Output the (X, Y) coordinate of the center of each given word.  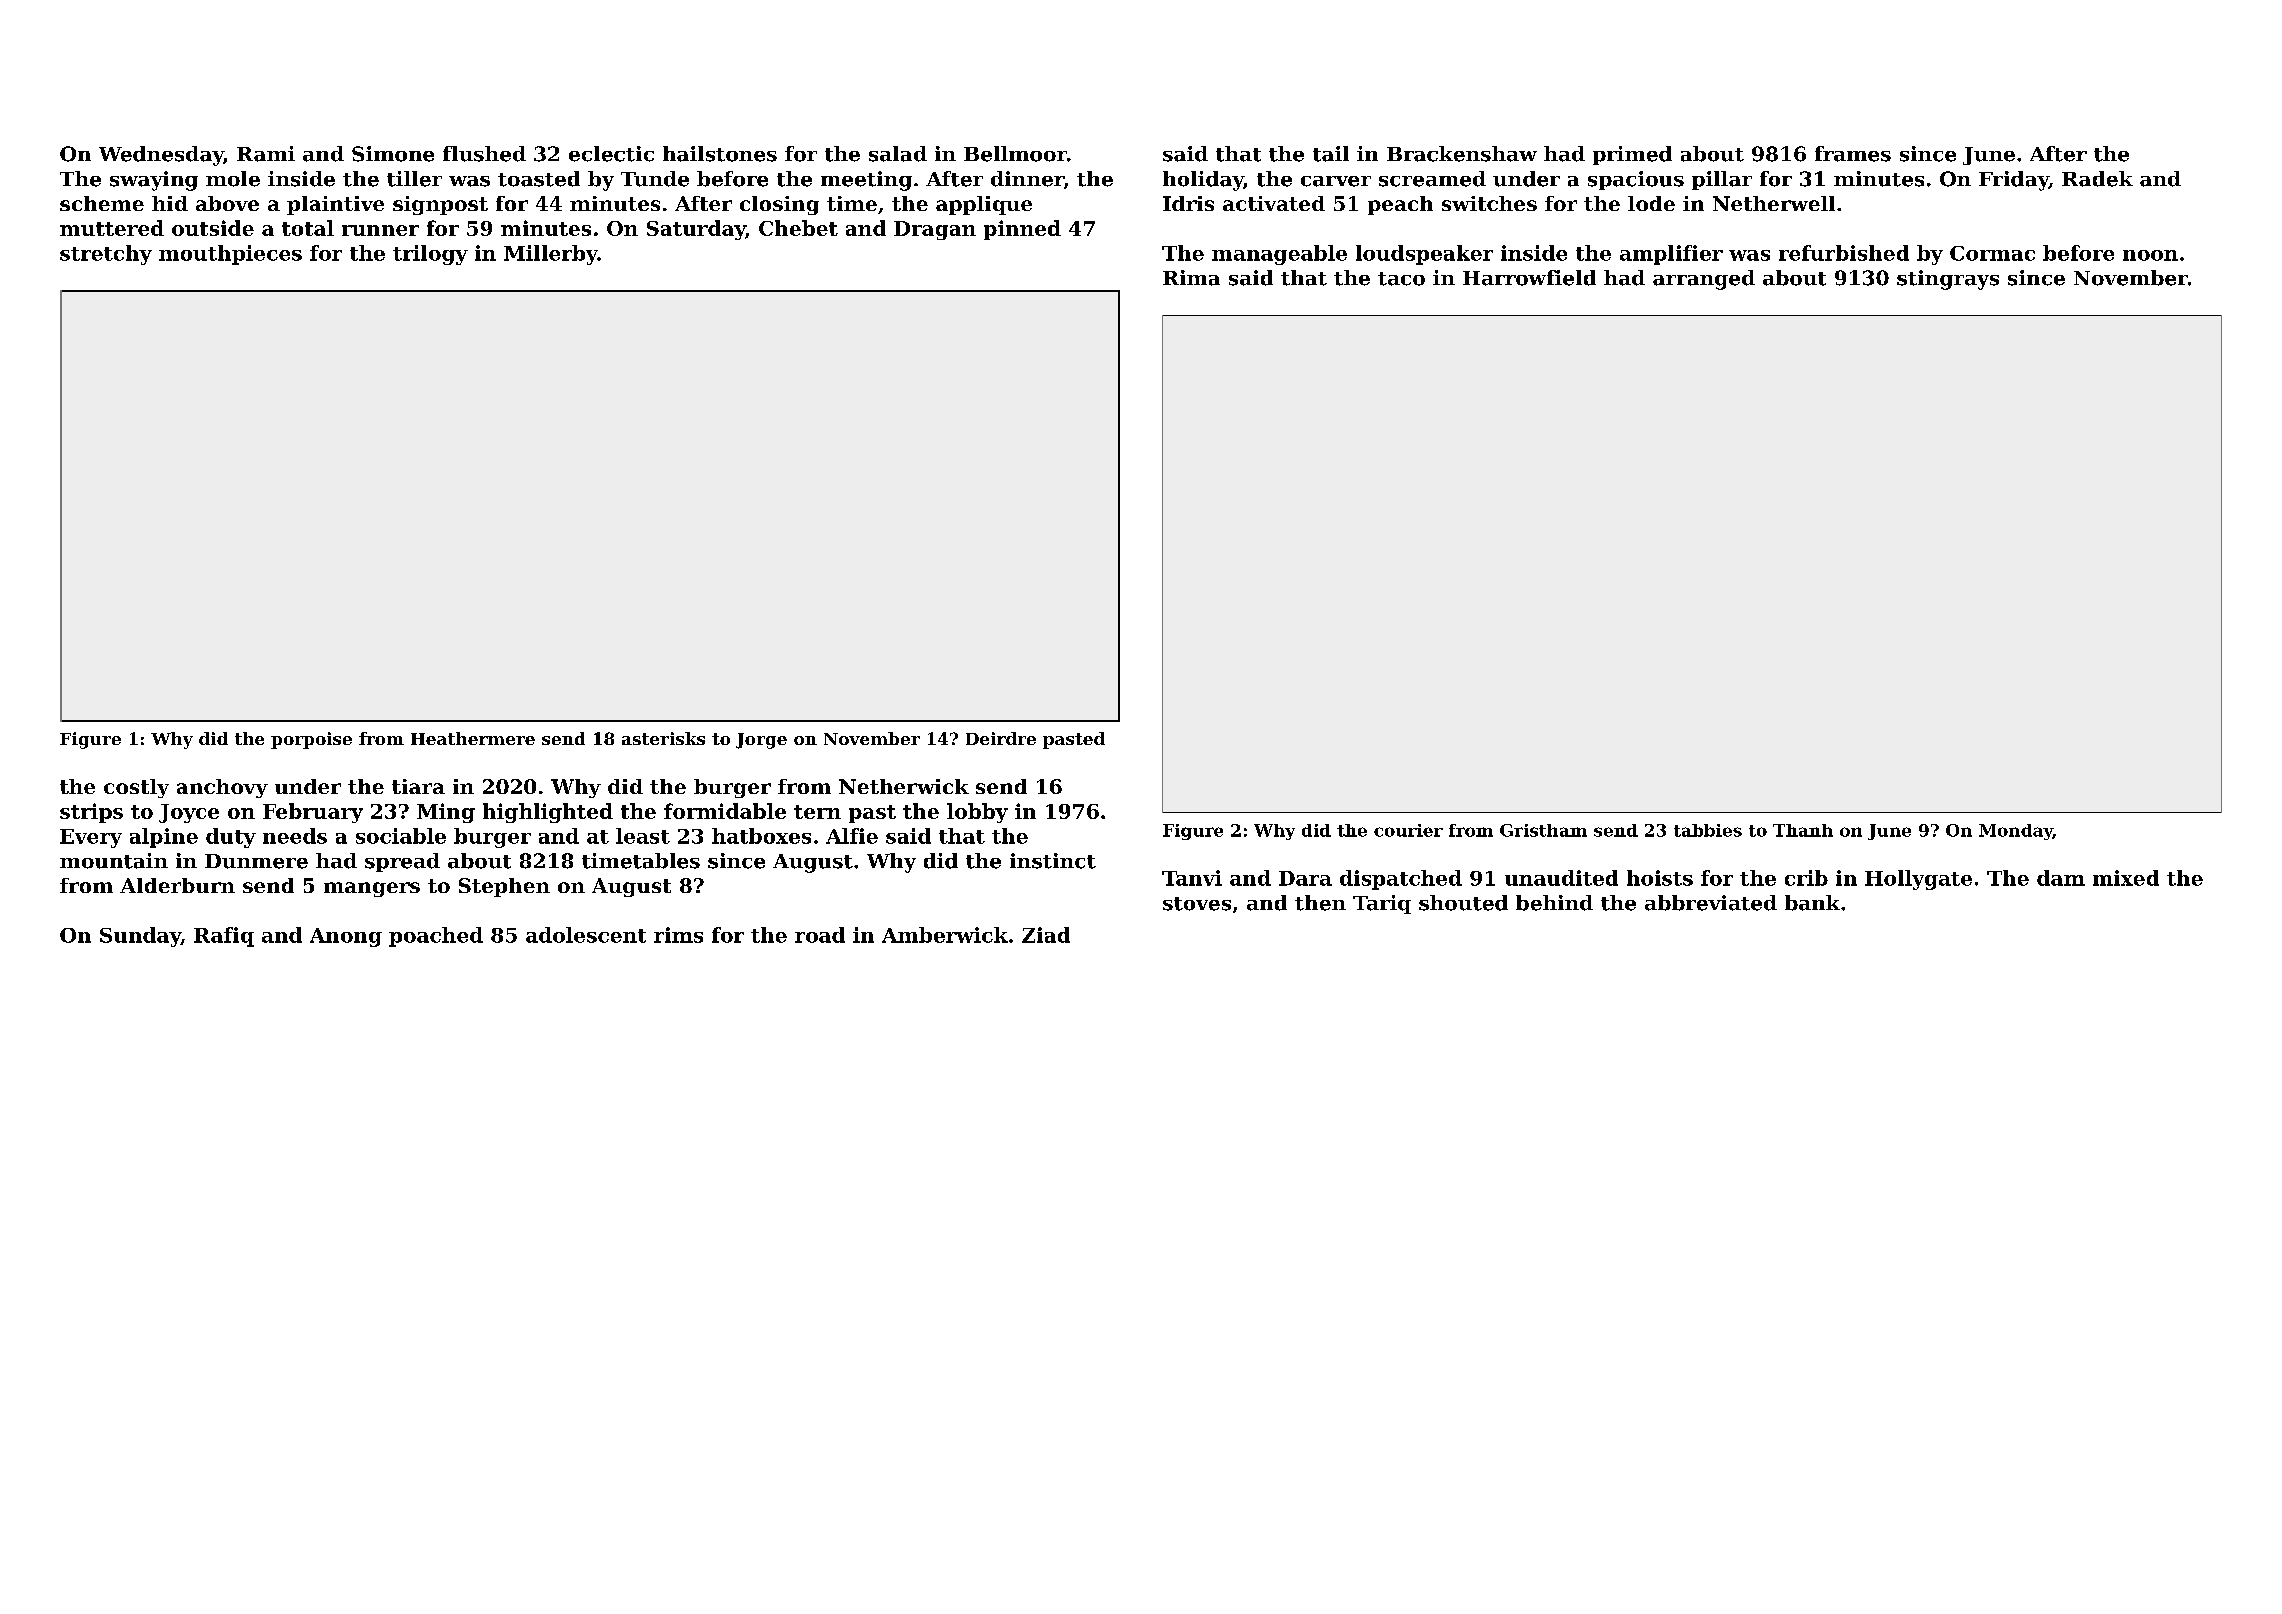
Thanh (1803, 830)
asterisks (663, 738)
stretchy (106, 255)
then (1320, 903)
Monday (2016, 832)
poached (436, 937)
